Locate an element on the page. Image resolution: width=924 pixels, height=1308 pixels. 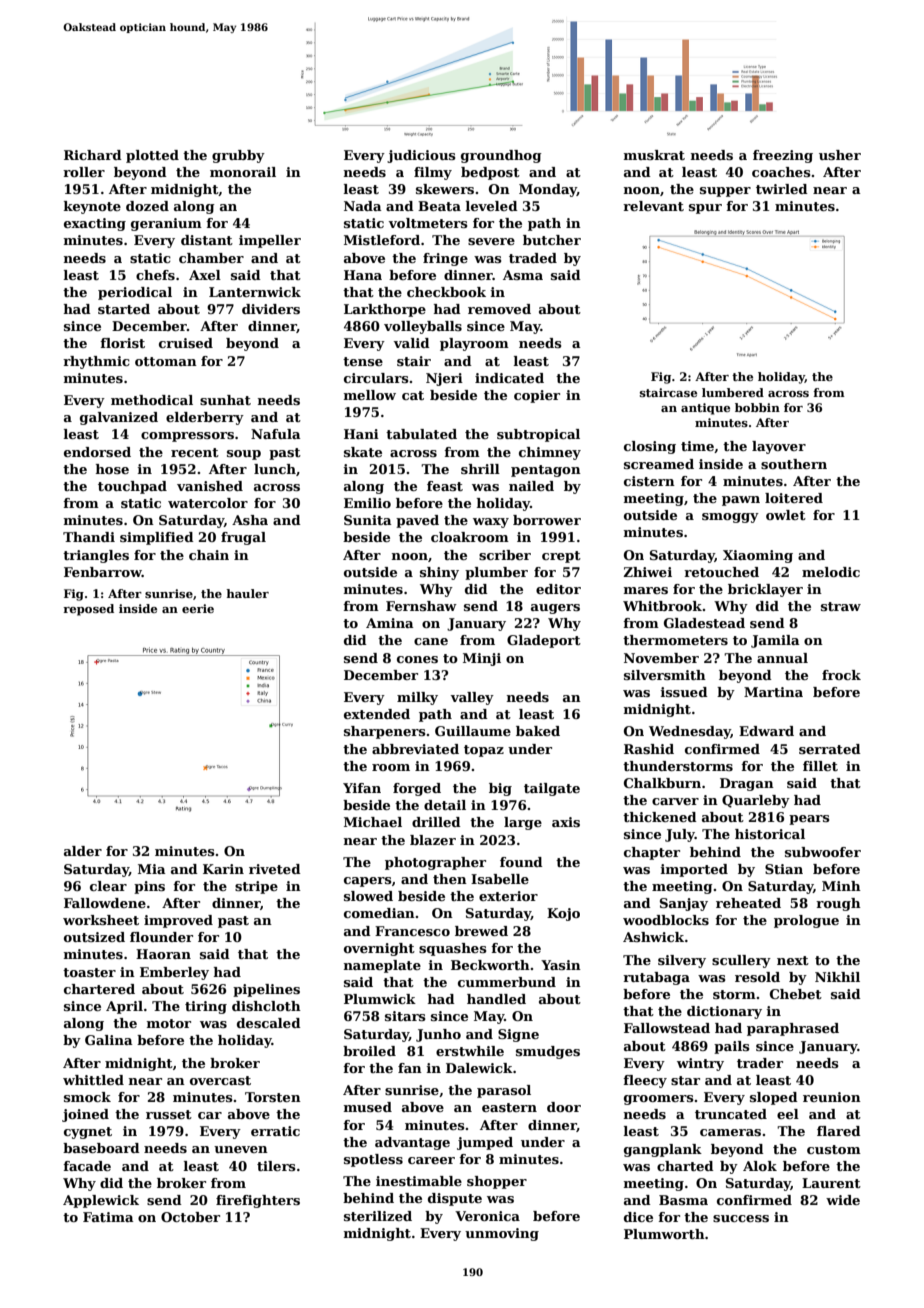
usher is located at coordinates (840, 155).
